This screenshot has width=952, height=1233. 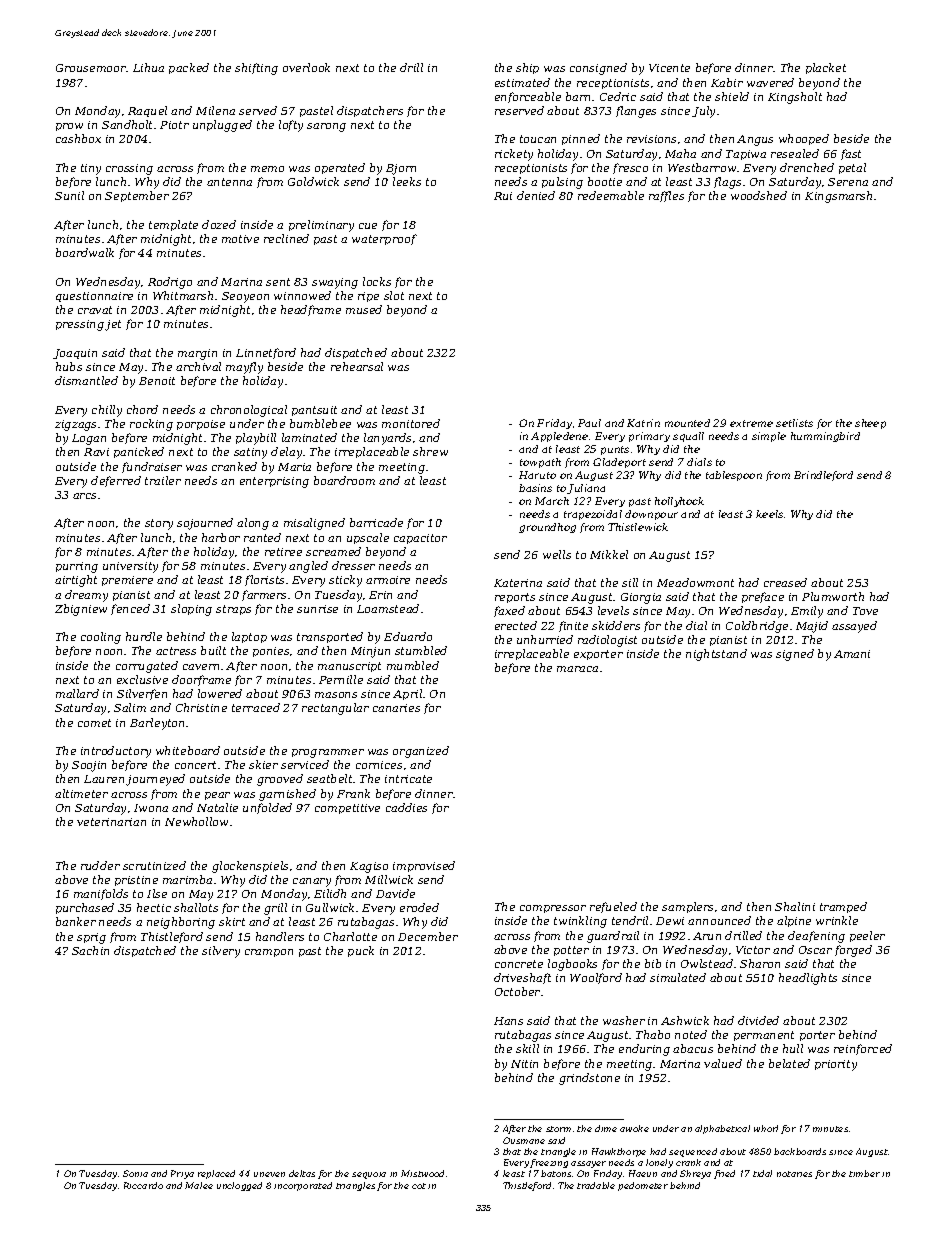 I want to click on Riccardo, so click(x=143, y=1185).
